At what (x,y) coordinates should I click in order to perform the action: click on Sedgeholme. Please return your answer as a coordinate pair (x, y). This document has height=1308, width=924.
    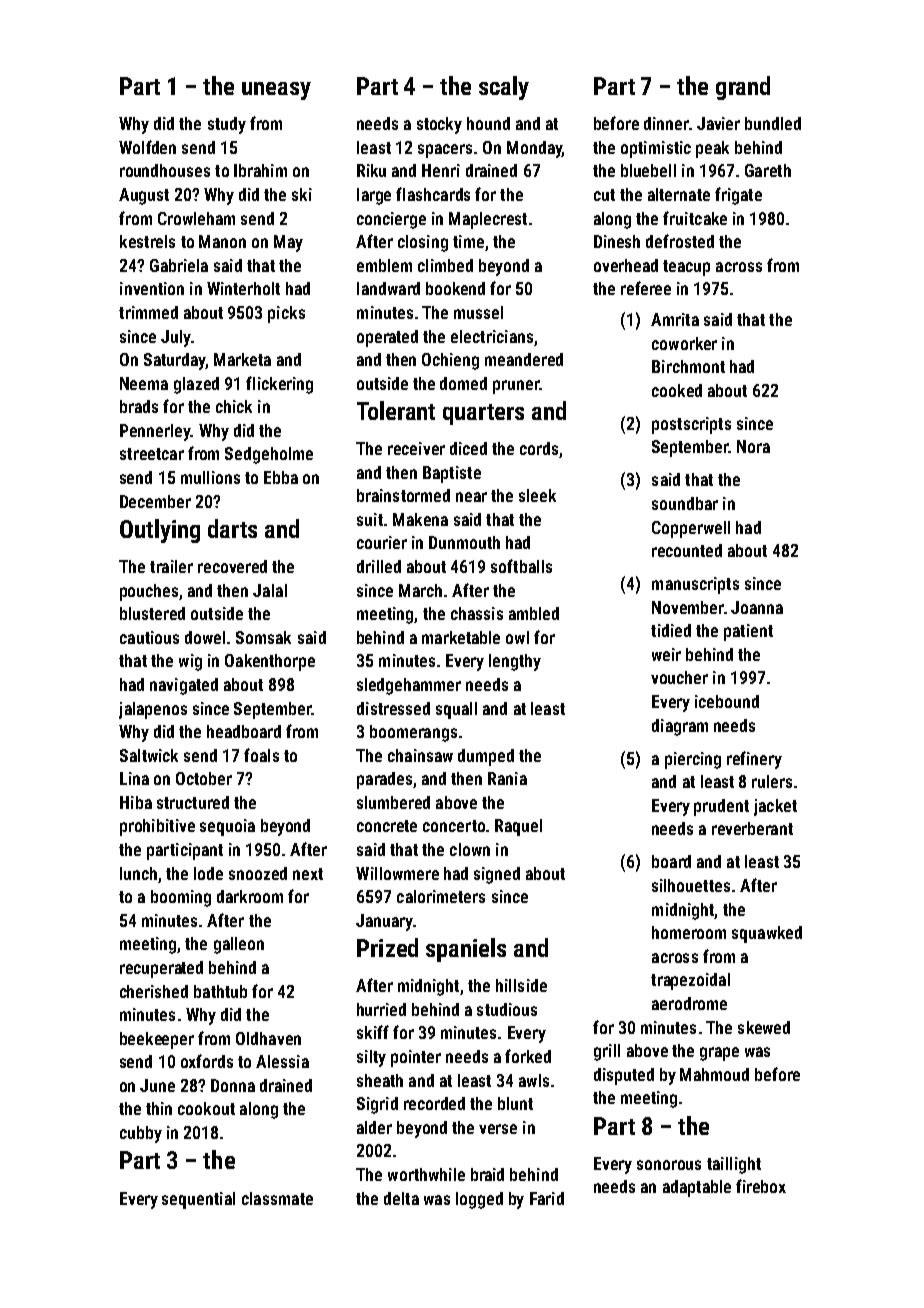
    Looking at the image, I should click on (269, 455).
